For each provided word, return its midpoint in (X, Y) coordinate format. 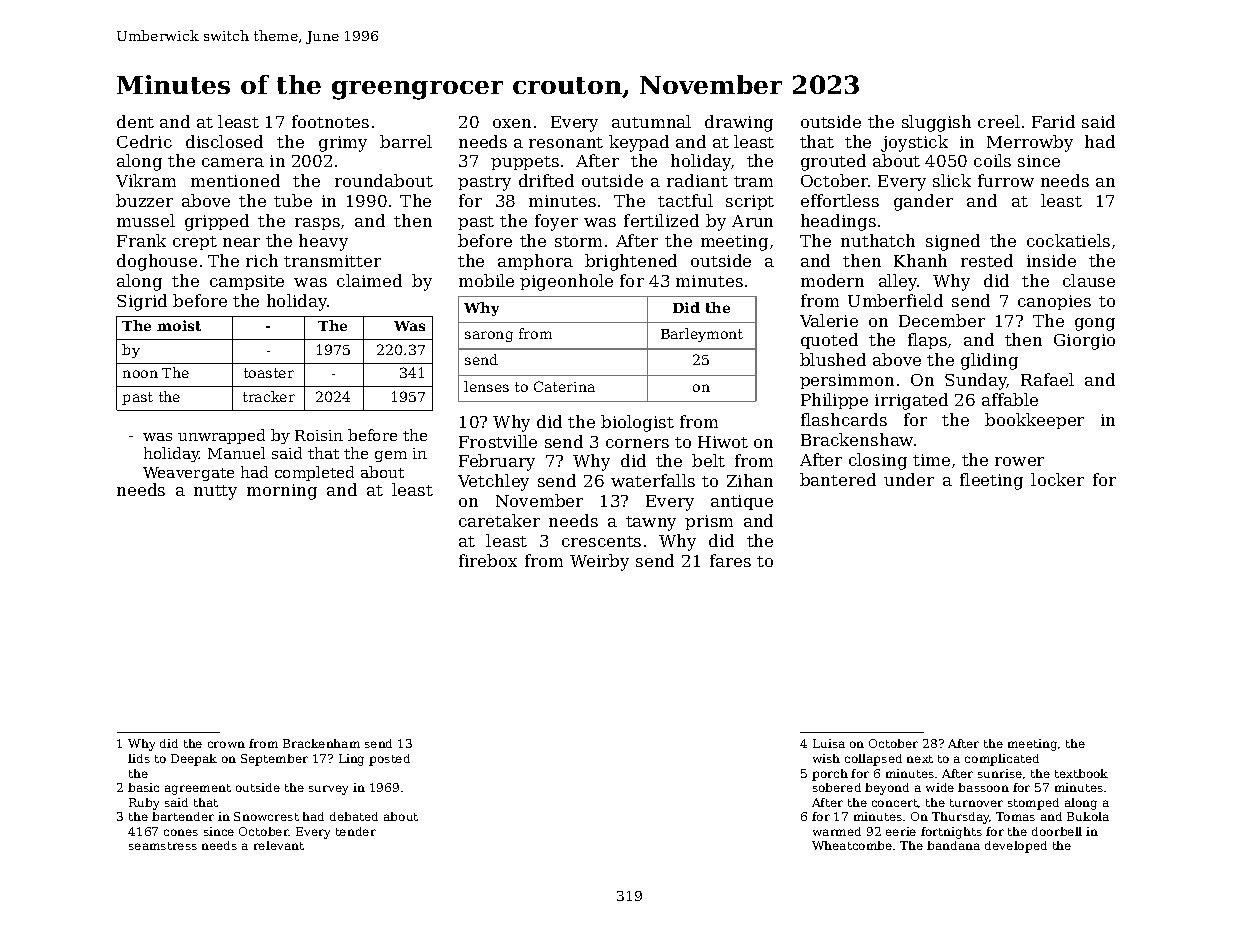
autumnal (651, 121)
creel (999, 121)
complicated (1002, 760)
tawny (651, 523)
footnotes (330, 121)
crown (226, 744)
